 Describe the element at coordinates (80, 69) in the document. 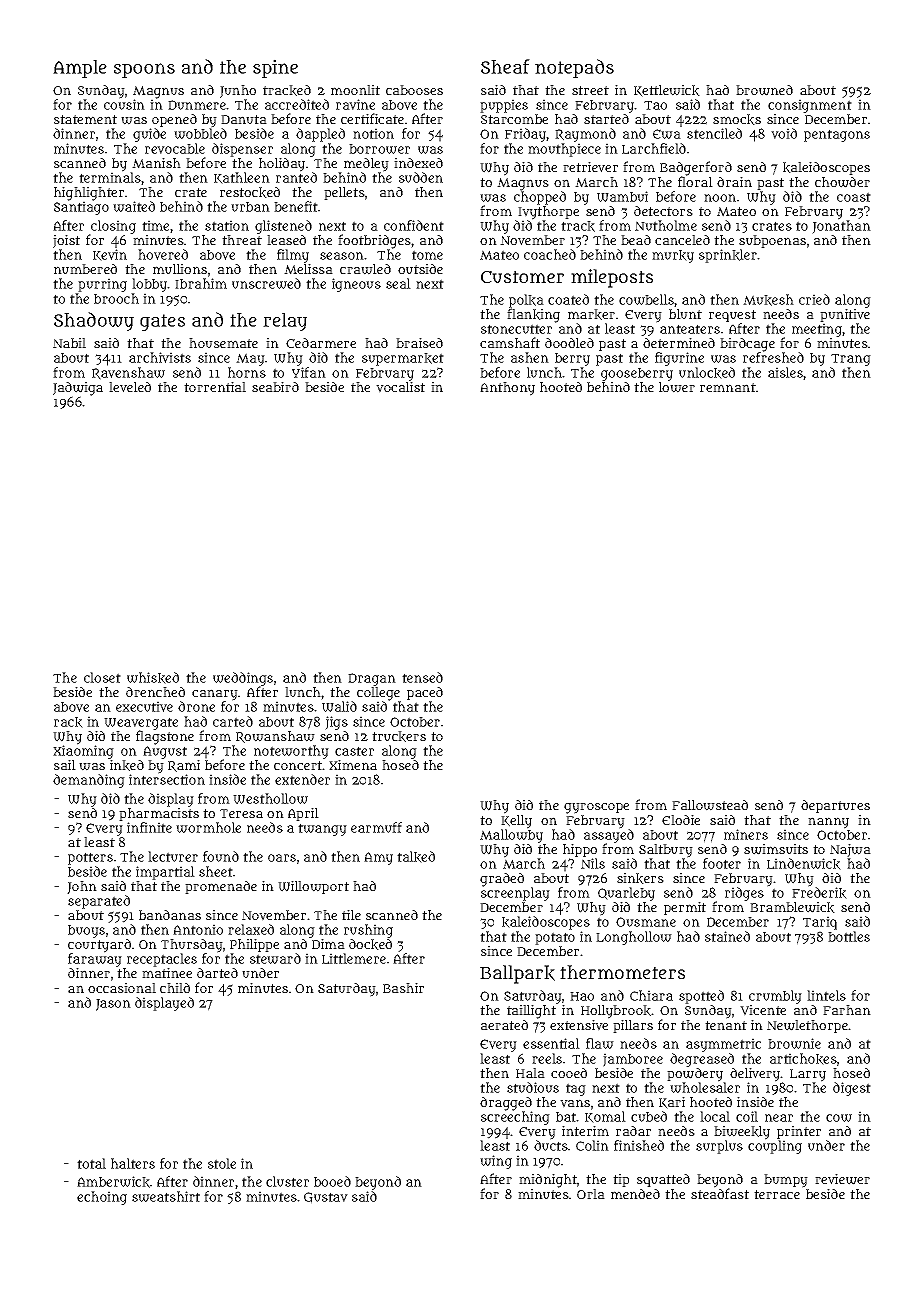

I see `Ample` at that location.
